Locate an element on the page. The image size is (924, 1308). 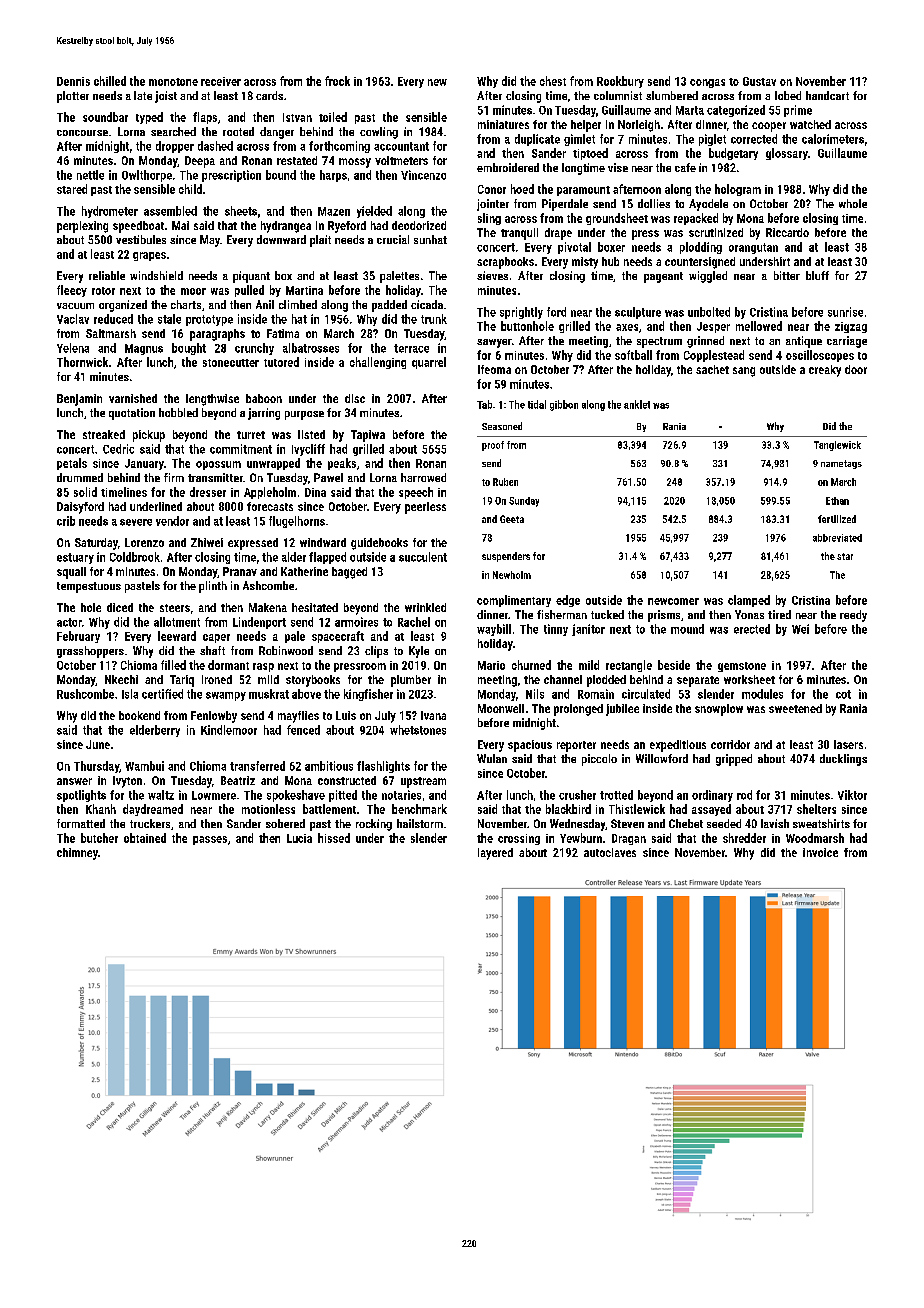
chest is located at coordinates (553, 81).
